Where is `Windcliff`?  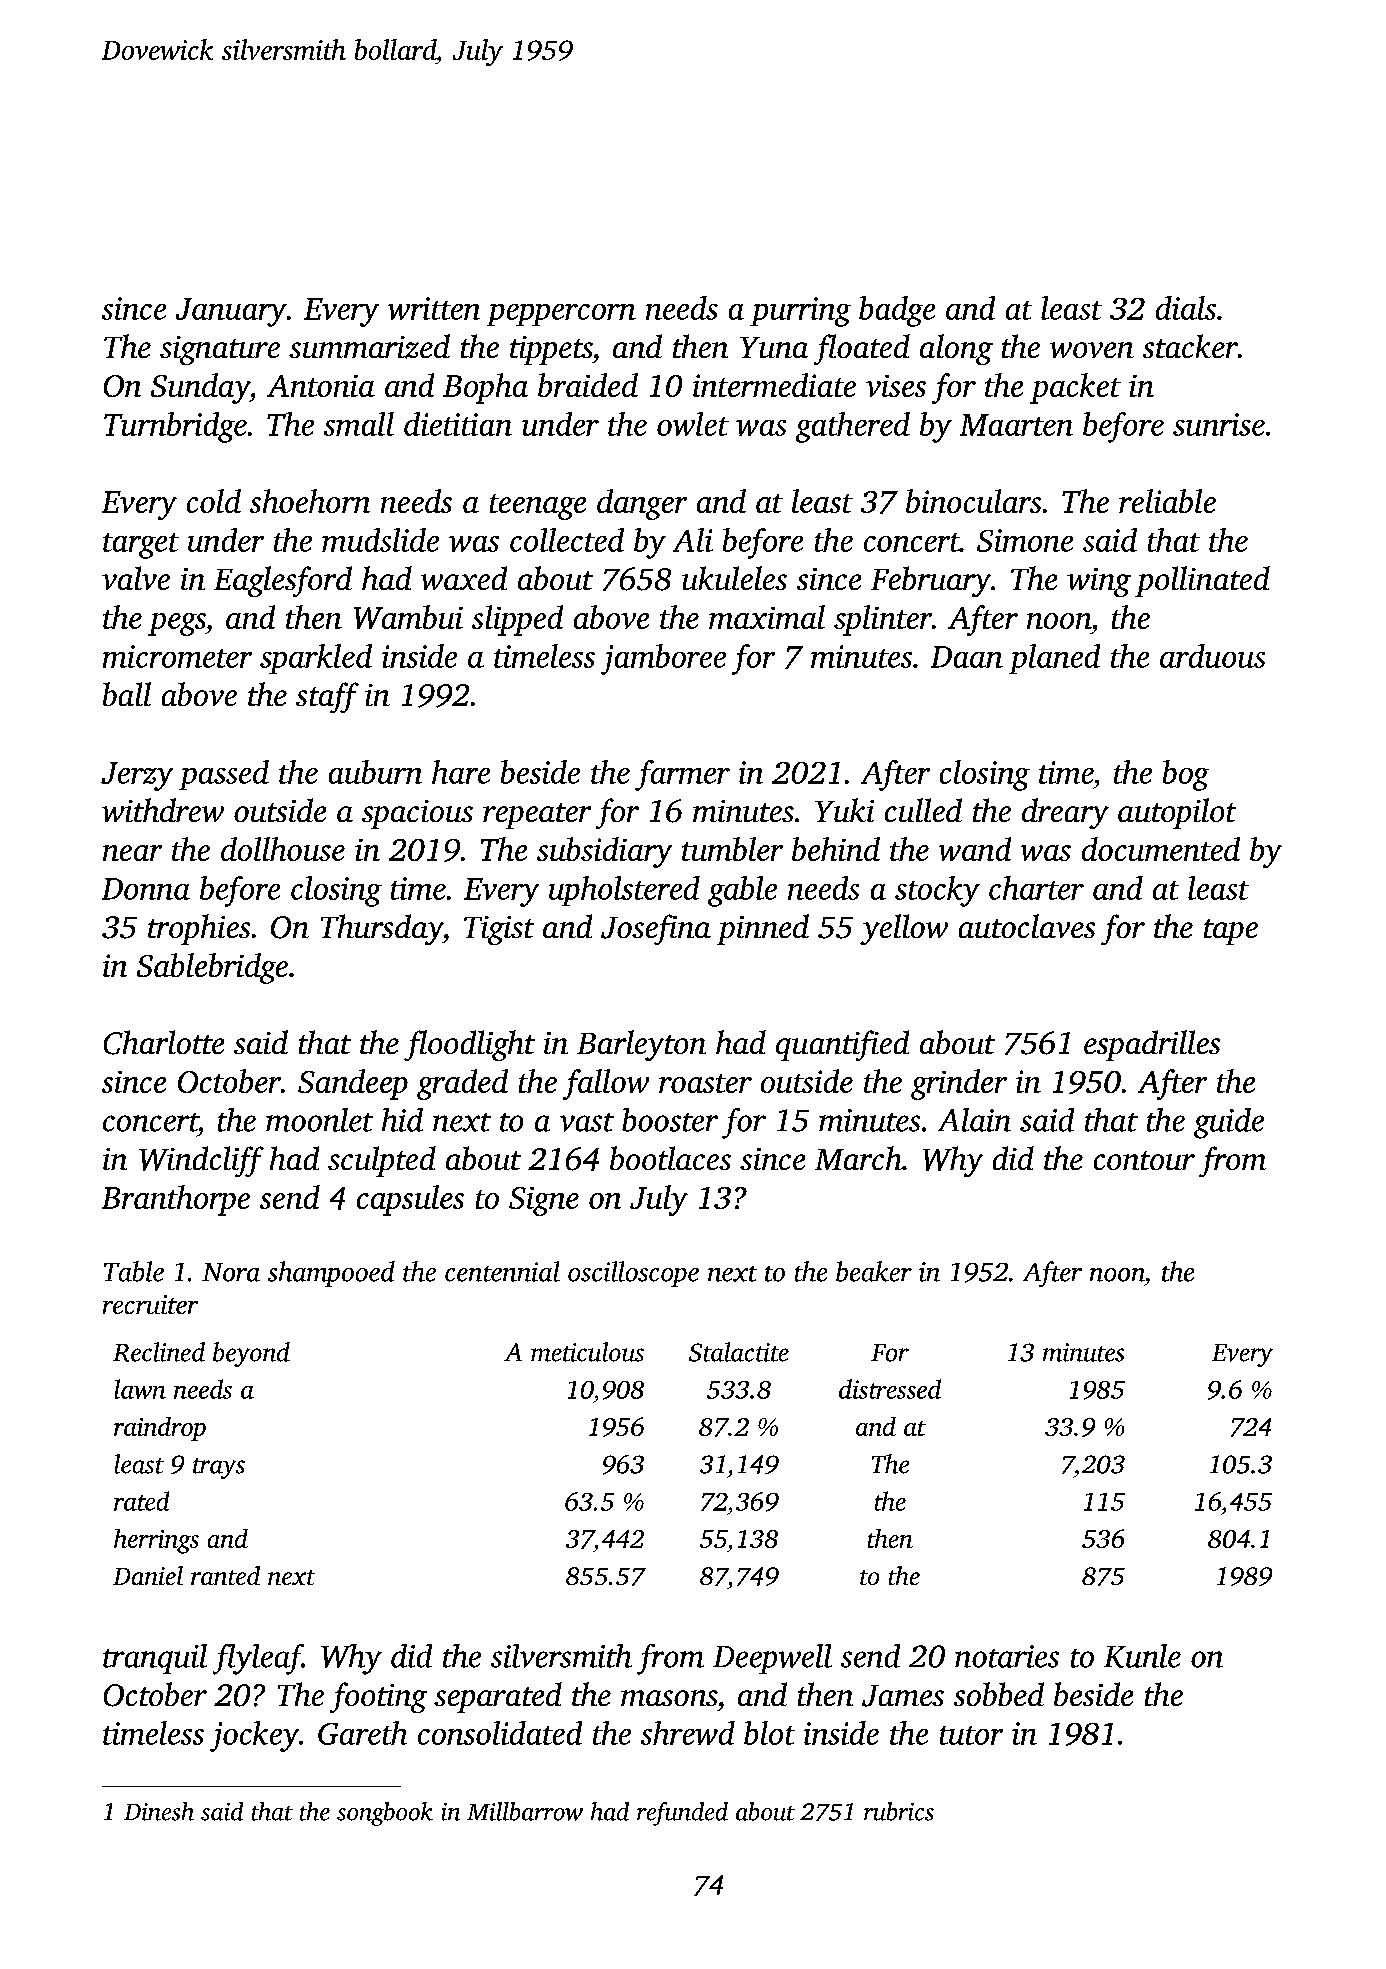 Windcliff is located at coordinates (201, 1161).
